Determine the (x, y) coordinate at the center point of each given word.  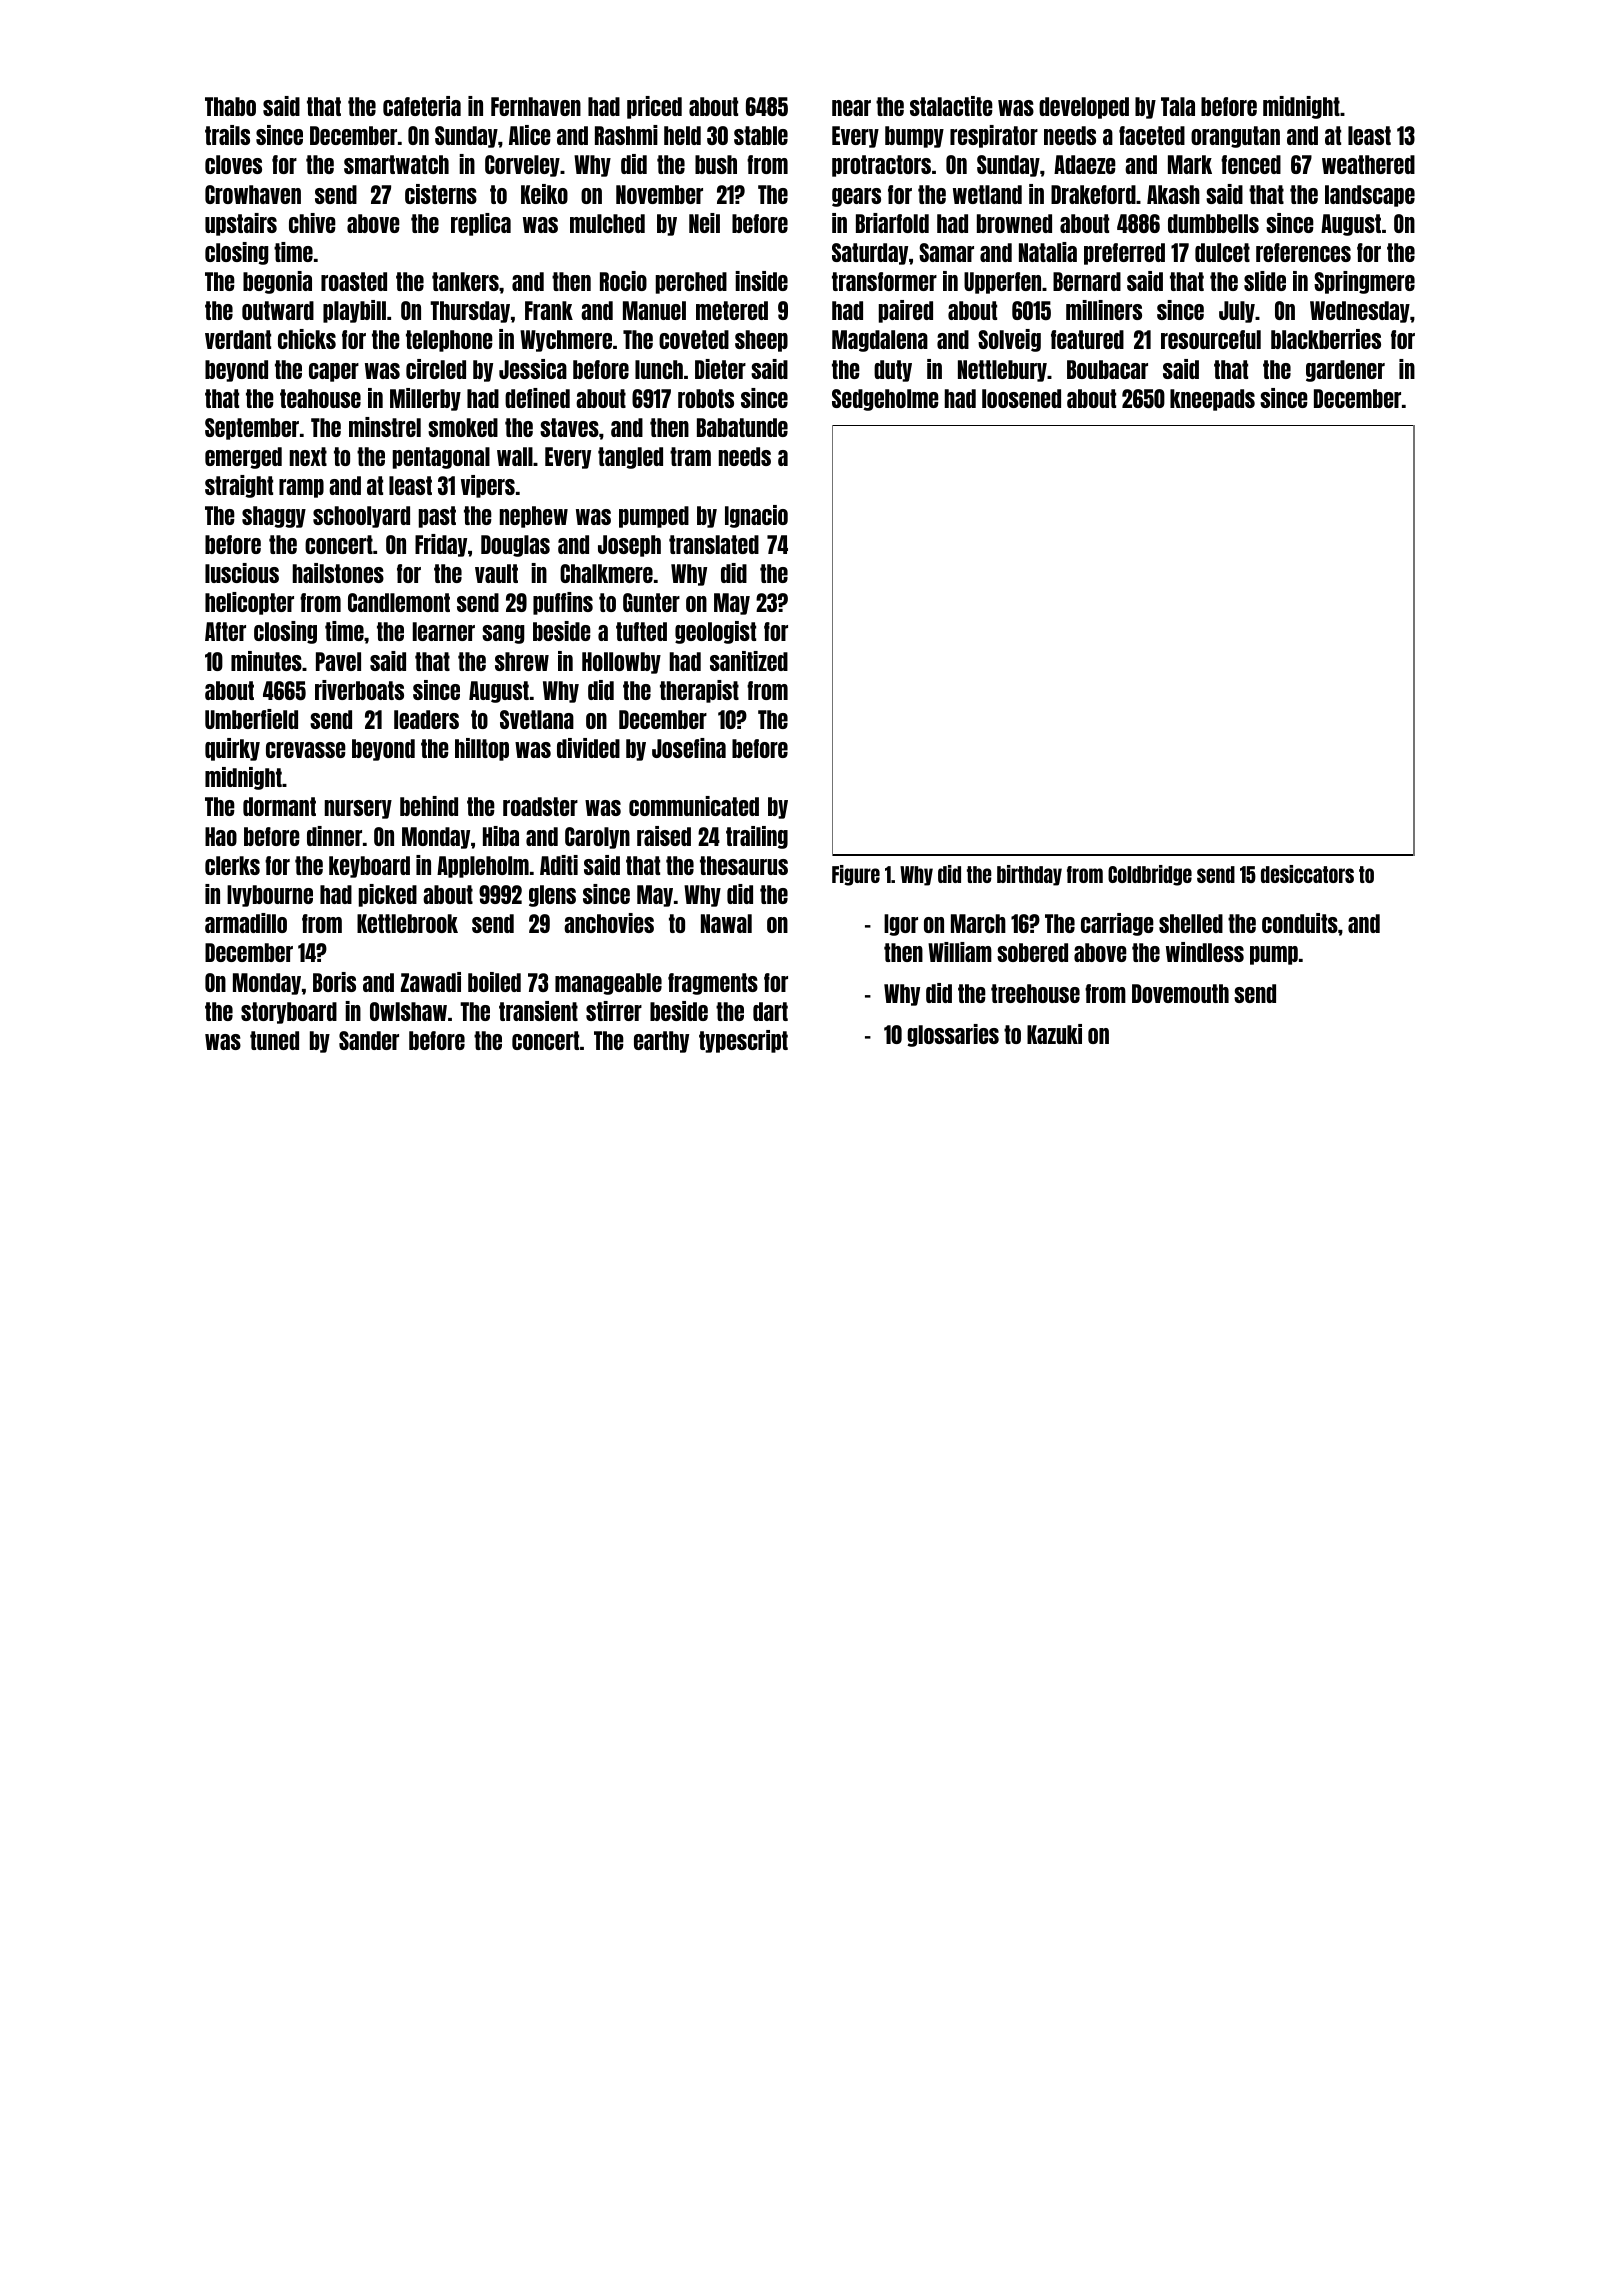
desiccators (1307, 874)
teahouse (320, 398)
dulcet (1222, 252)
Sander (369, 1040)
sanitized (749, 661)
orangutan (1235, 137)
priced (654, 107)
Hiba (501, 836)
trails (227, 135)
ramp (301, 488)
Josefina (689, 748)
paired (906, 311)
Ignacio (756, 516)
